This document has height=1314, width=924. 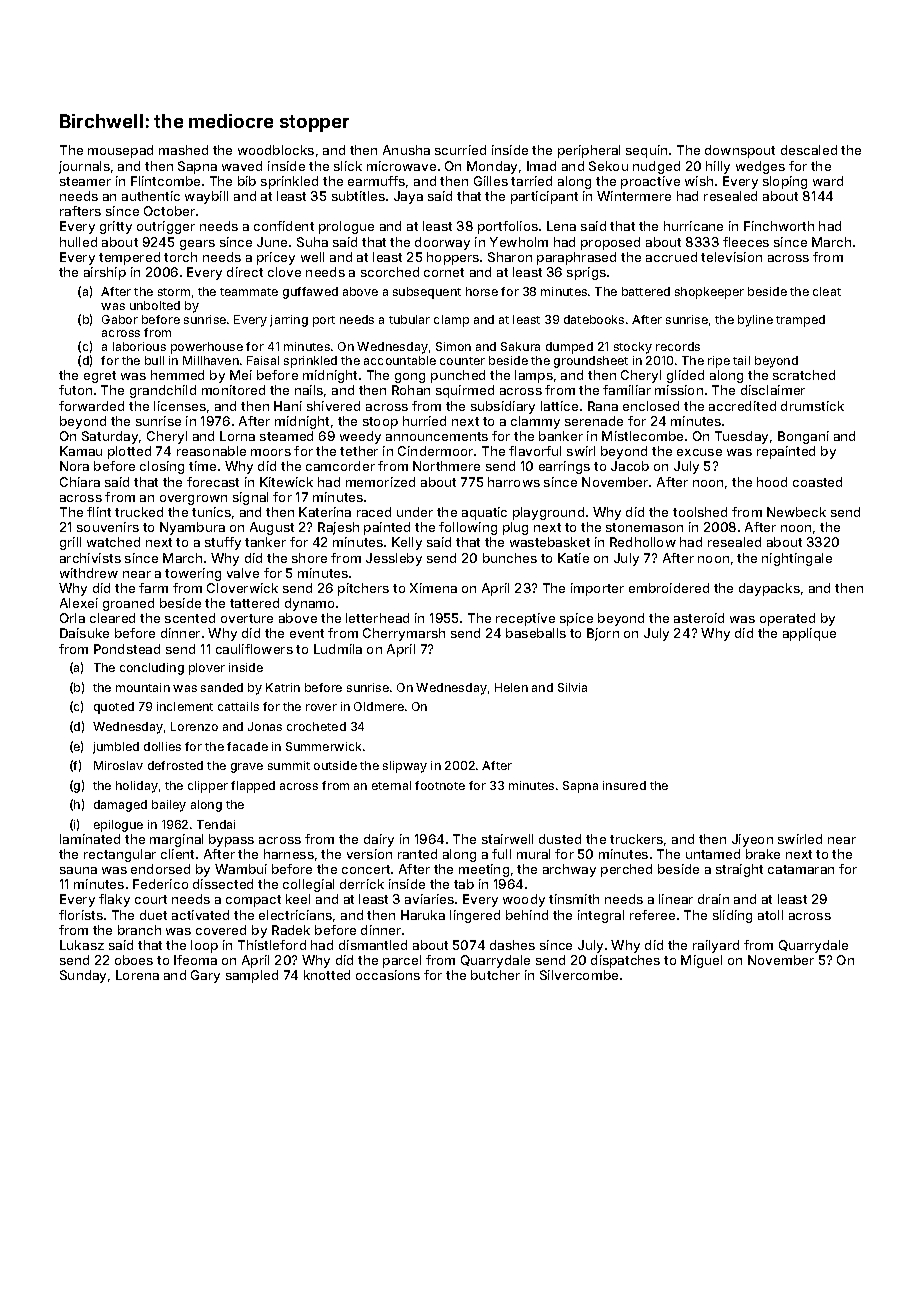 I want to click on Redhollow, so click(x=643, y=542).
